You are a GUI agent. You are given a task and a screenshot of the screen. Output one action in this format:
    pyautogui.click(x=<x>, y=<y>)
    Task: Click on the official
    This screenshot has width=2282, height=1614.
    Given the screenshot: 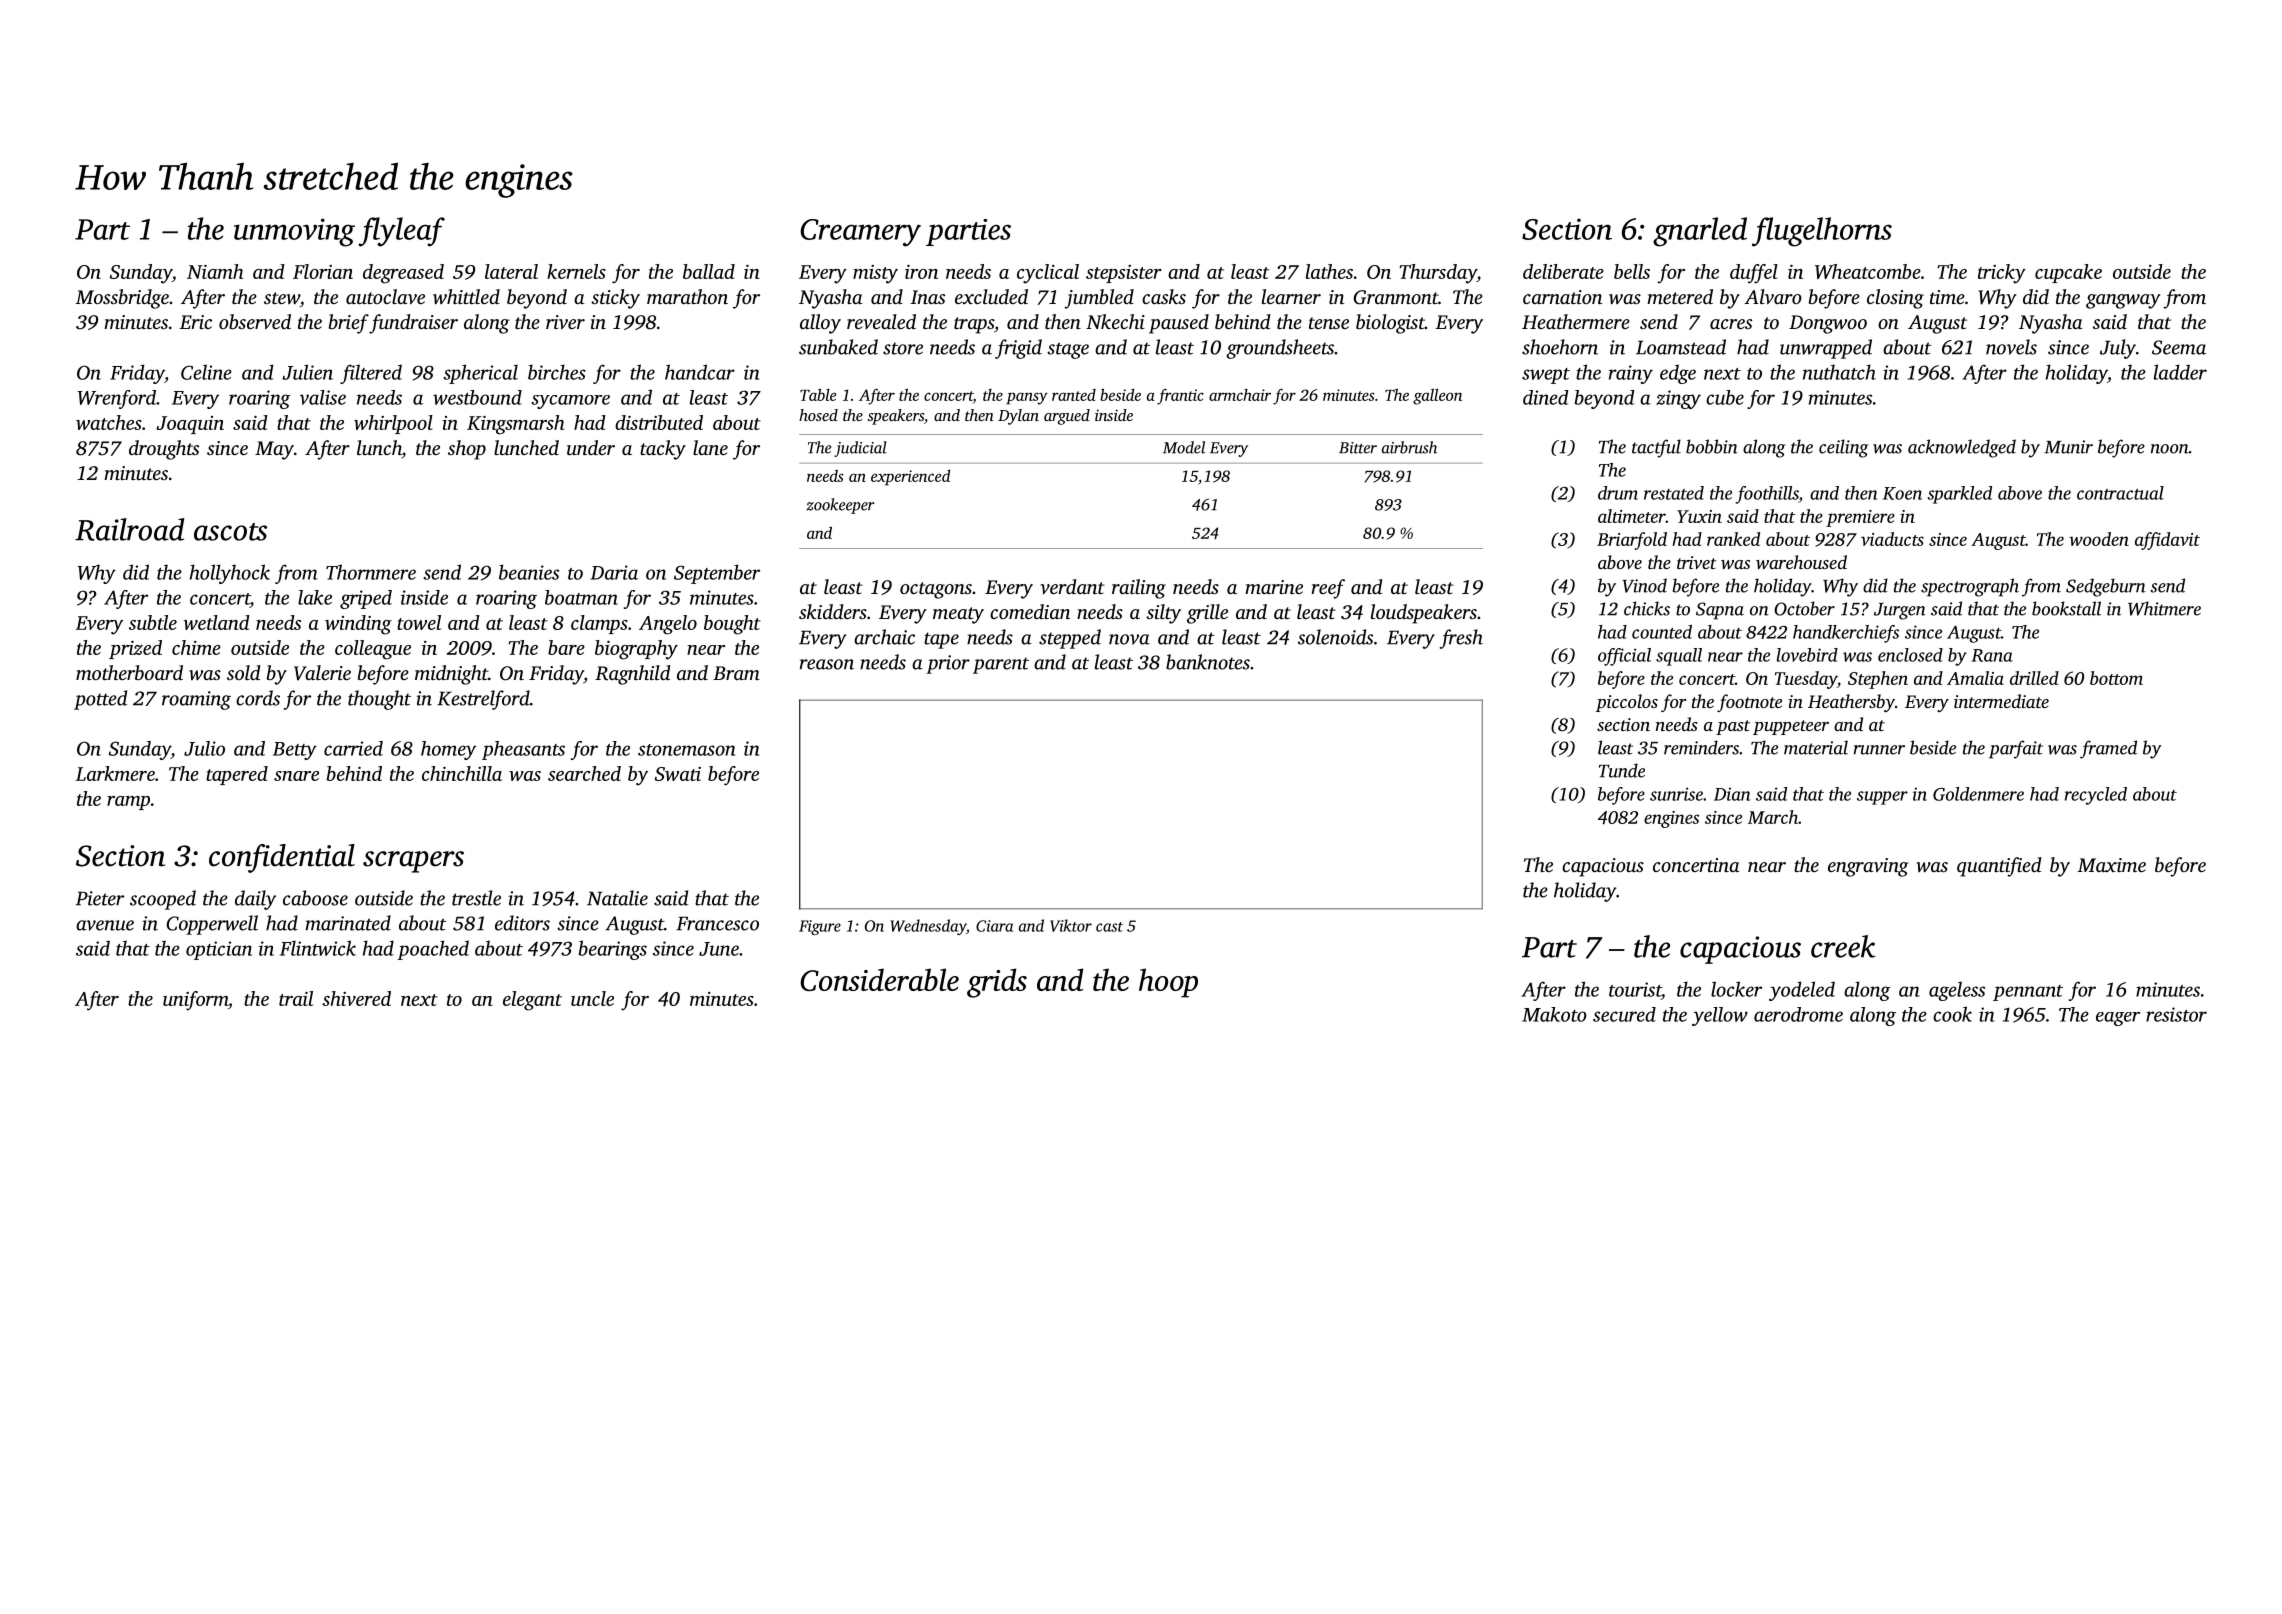 What is the action you would take?
    pyautogui.click(x=1624, y=657)
